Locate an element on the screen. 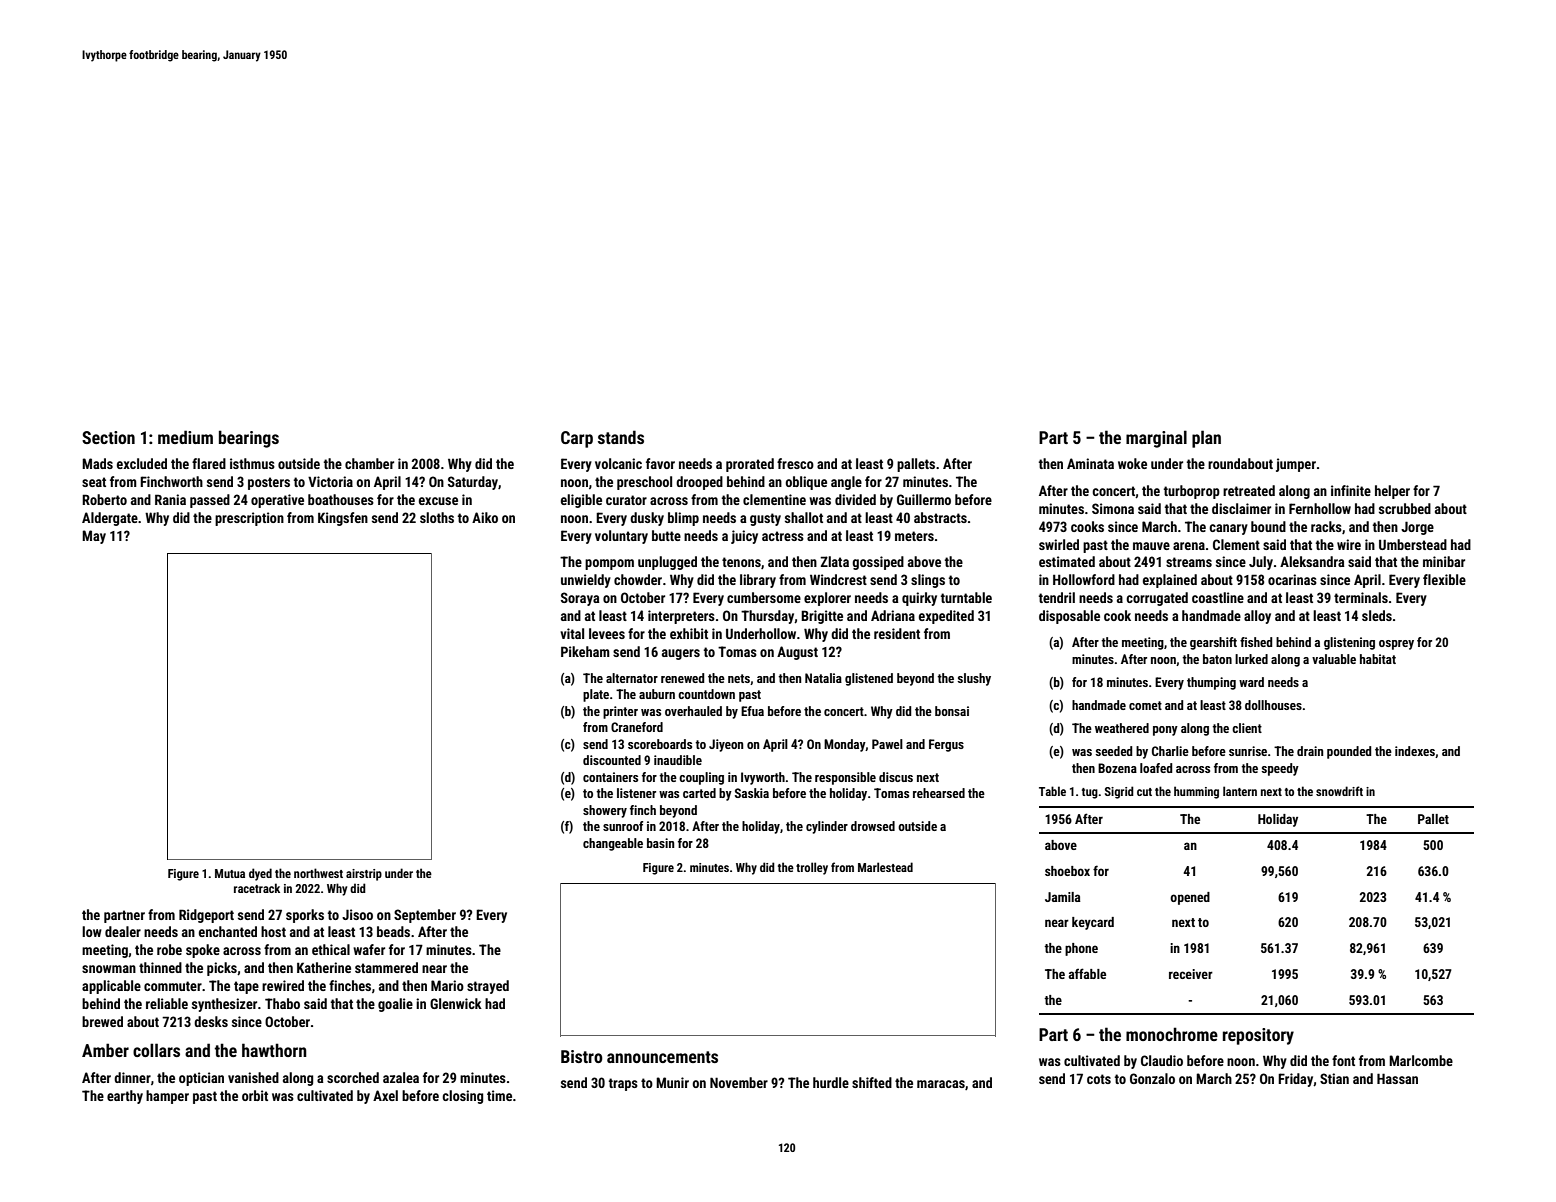 The image size is (1556, 1202). Hassan is located at coordinates (1397, 1078).
